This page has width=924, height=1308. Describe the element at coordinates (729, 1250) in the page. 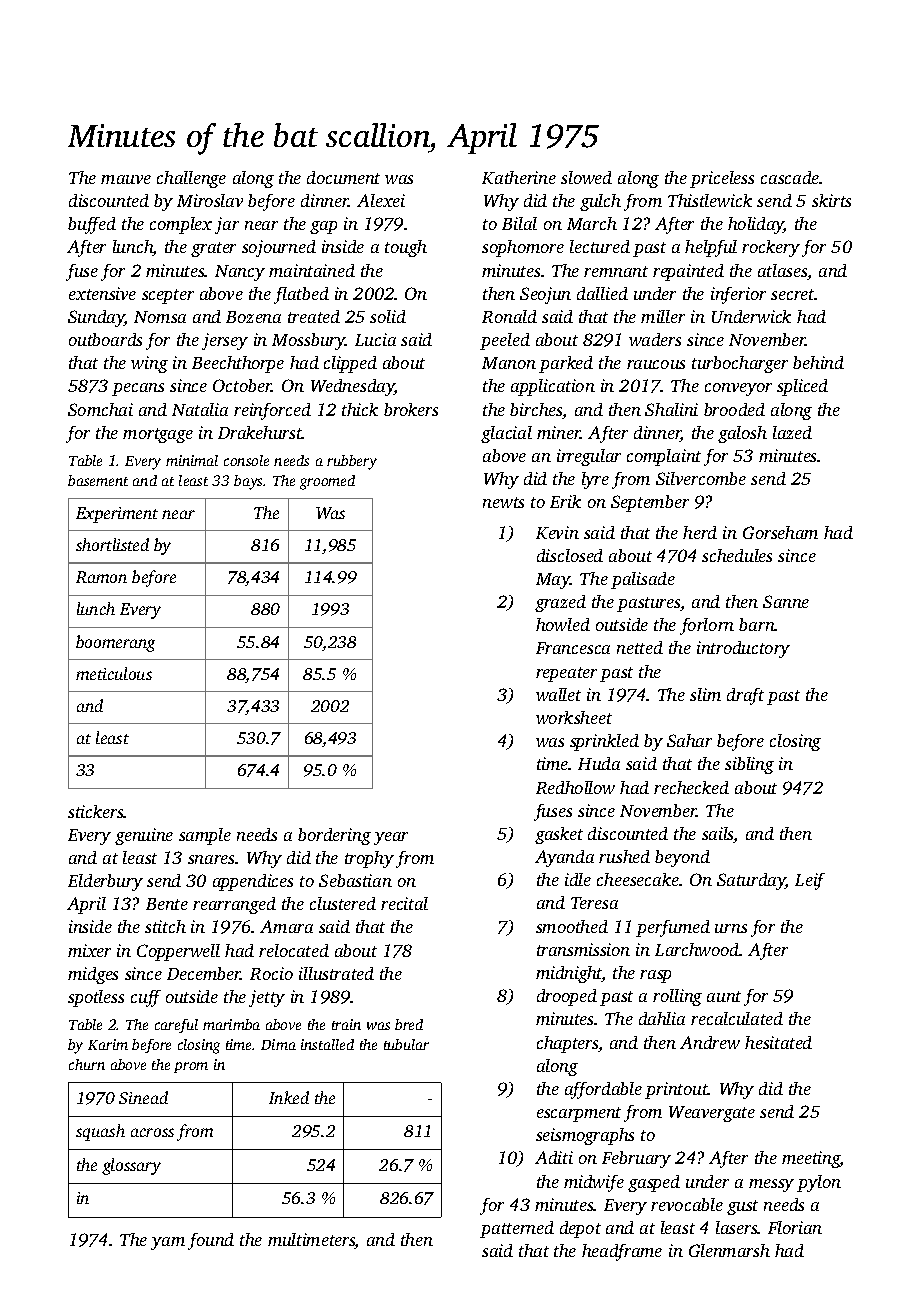

I see `Glenmarsh` at that location.
